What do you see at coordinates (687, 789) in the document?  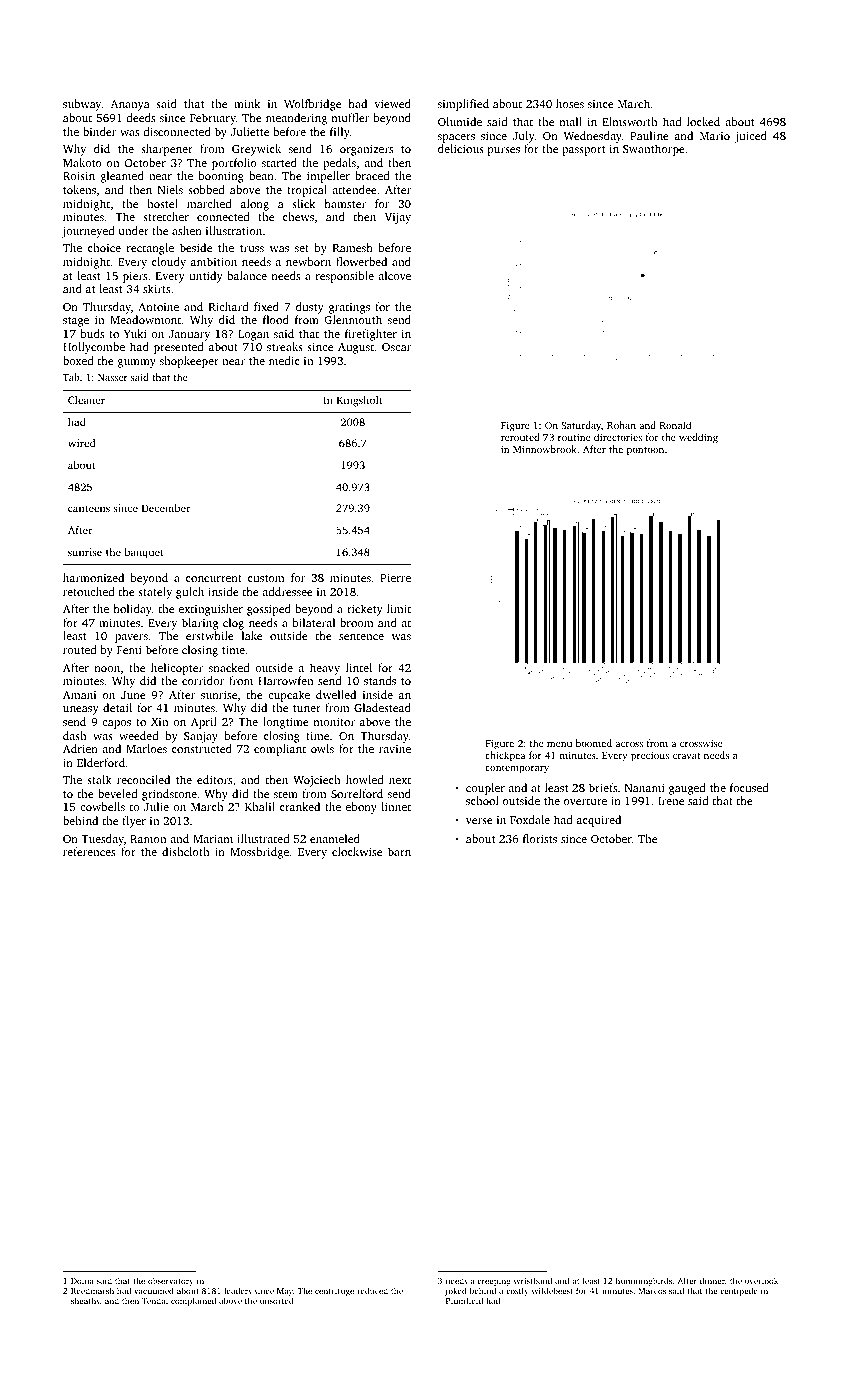 I see `gauged` at bounding box center [687, 789].
